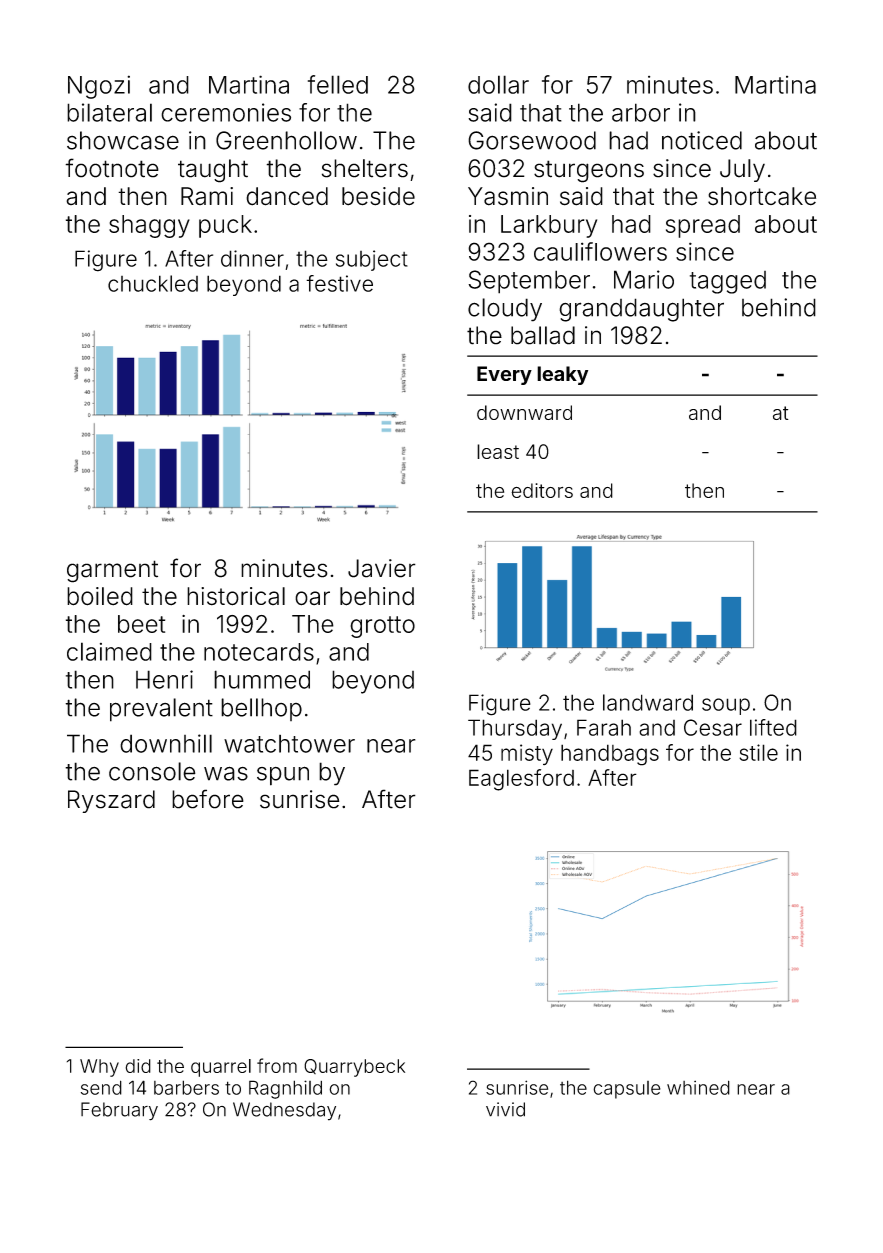 The width and height of the document is (883, 1253). Describe the element at coordinates (338, 84) in the document. I see `felled` at that location.
